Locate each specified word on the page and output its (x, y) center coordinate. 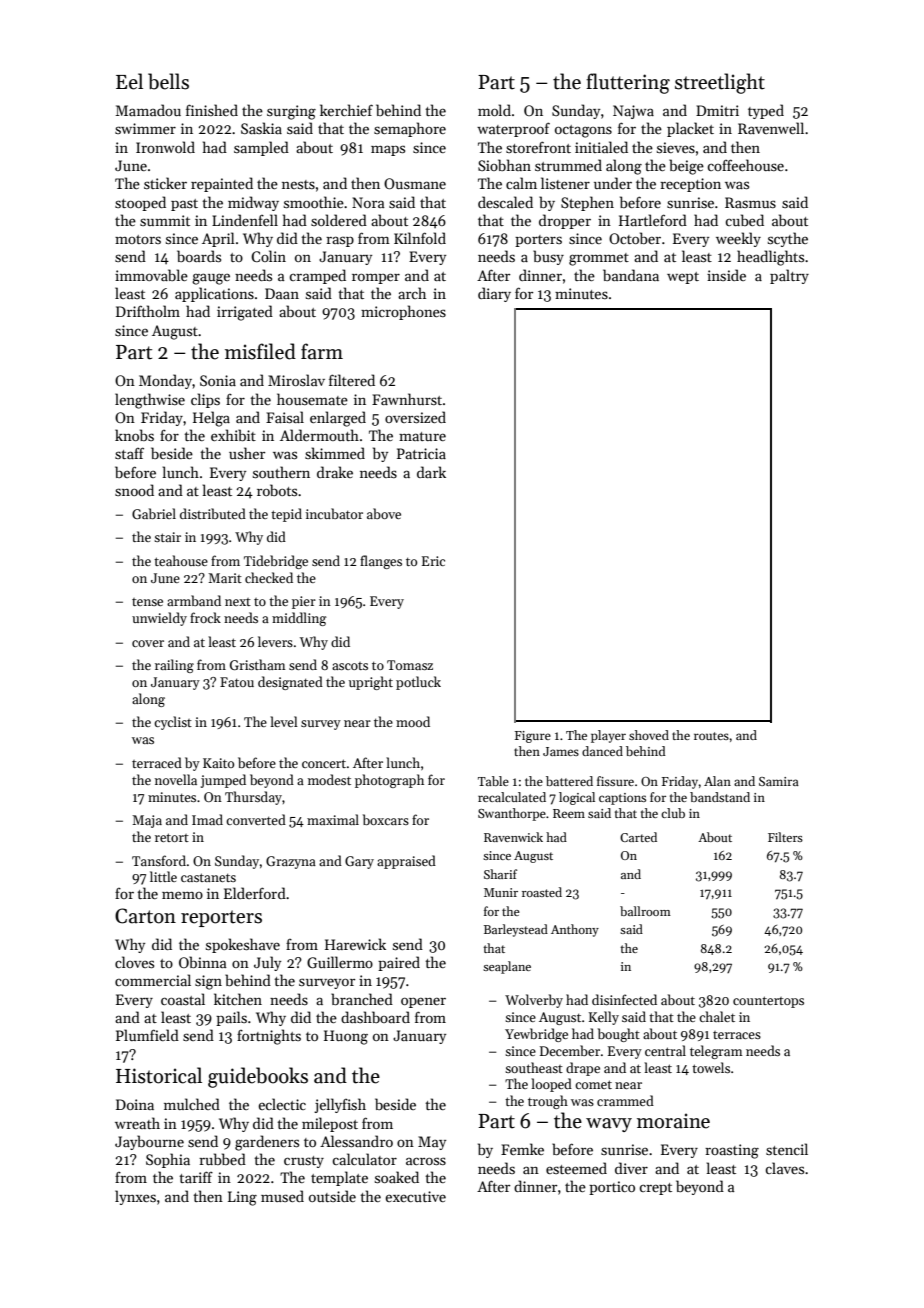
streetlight (720, 83)
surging (291, 112)
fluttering (628, 83)
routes (711, 736)
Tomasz (410, 665)
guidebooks (258, 1077)
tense (147, 602)
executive (415, 1196)
